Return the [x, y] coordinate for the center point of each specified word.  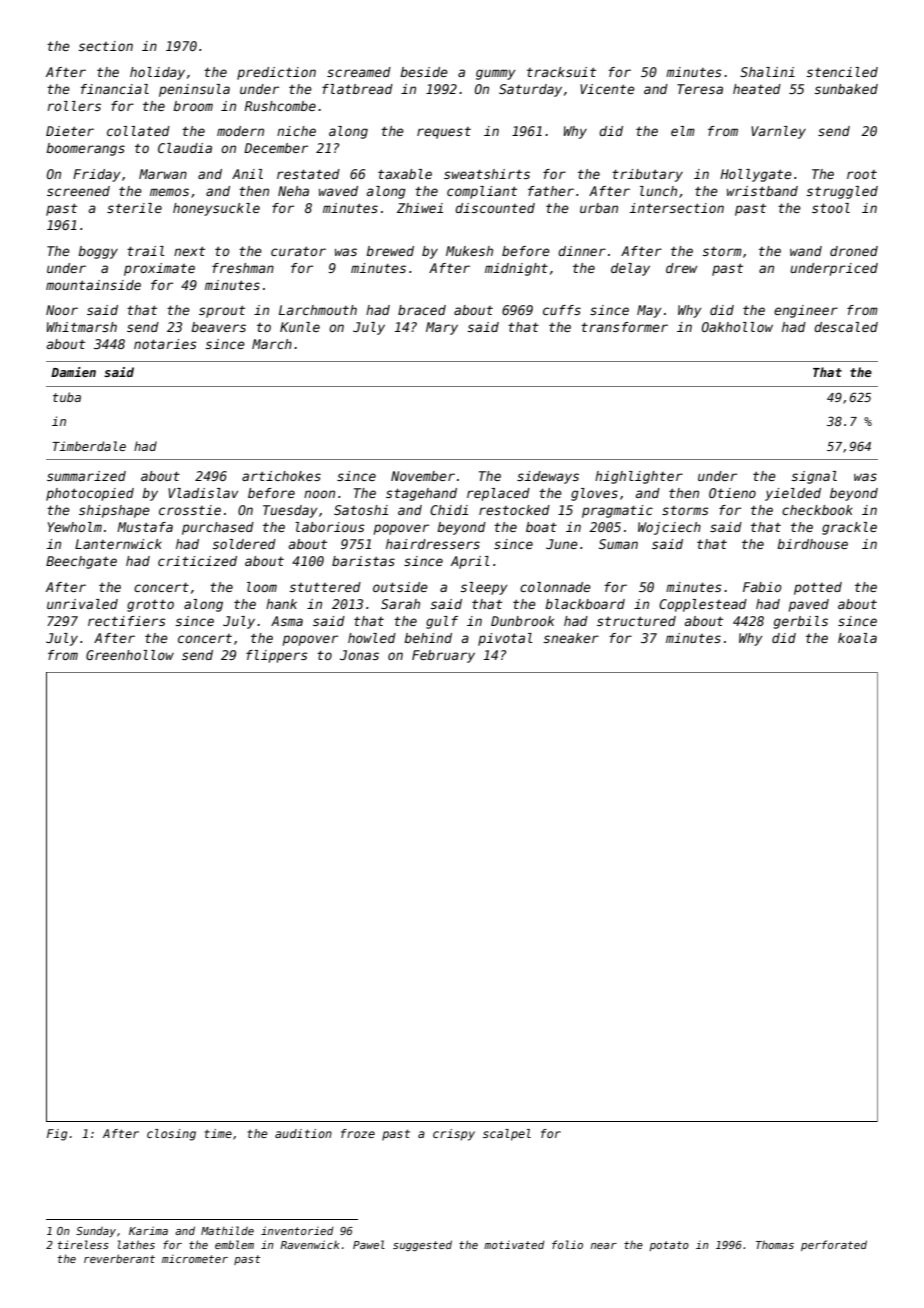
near [604, 1246]
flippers [277, 656]
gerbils [801, 622]
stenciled [842, 72]
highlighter [639, 477]
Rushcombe [280, 106]
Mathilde [227, 1230]
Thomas [775, 1244]
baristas [363, 561]
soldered [244, 544]
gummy [495, 74]
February [443, 656]
